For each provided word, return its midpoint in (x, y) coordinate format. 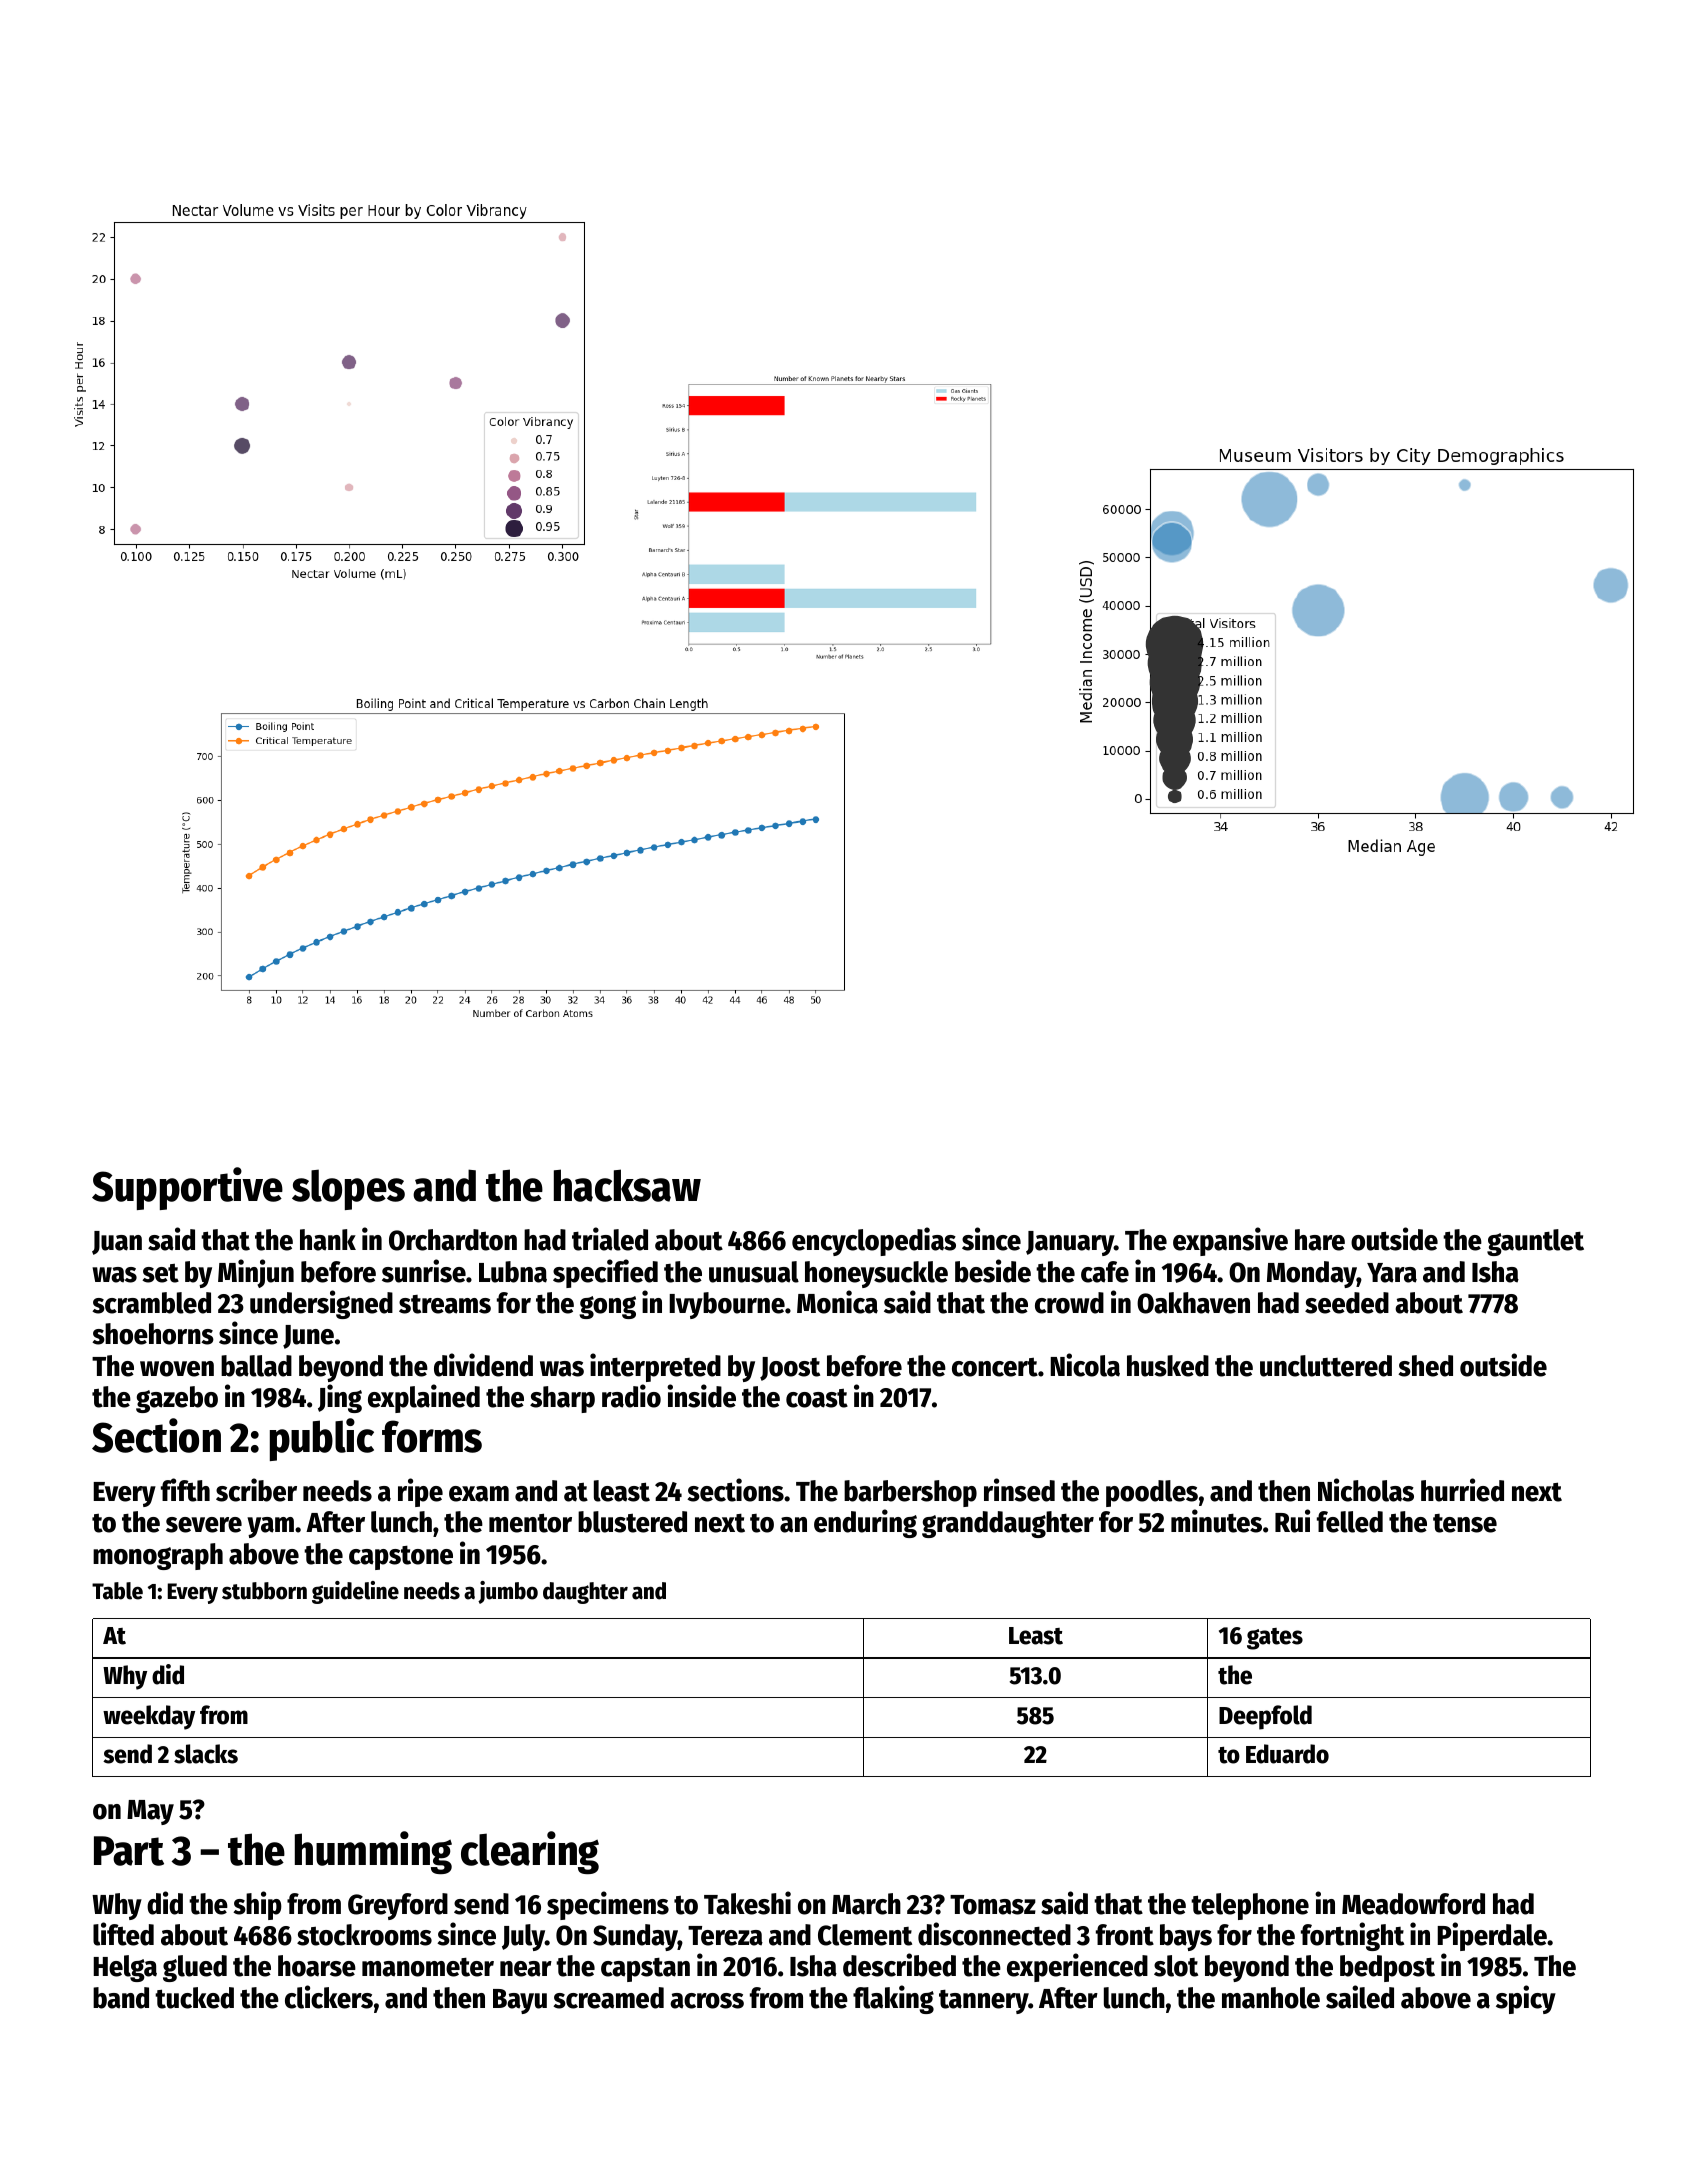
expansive (1230, 1241)
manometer (428, 1967)
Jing (340, 1398)
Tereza (725, 1936)
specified (605, 1273)
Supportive (187, 1188)
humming (373, 1852)
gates (1275, 1639)
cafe (1105, 1272)
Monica (837, 1302)
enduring (865, 1523)
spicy (1526, 1999)
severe (204, 1525)
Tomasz (993, 1905)
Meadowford (1413, 1904)
